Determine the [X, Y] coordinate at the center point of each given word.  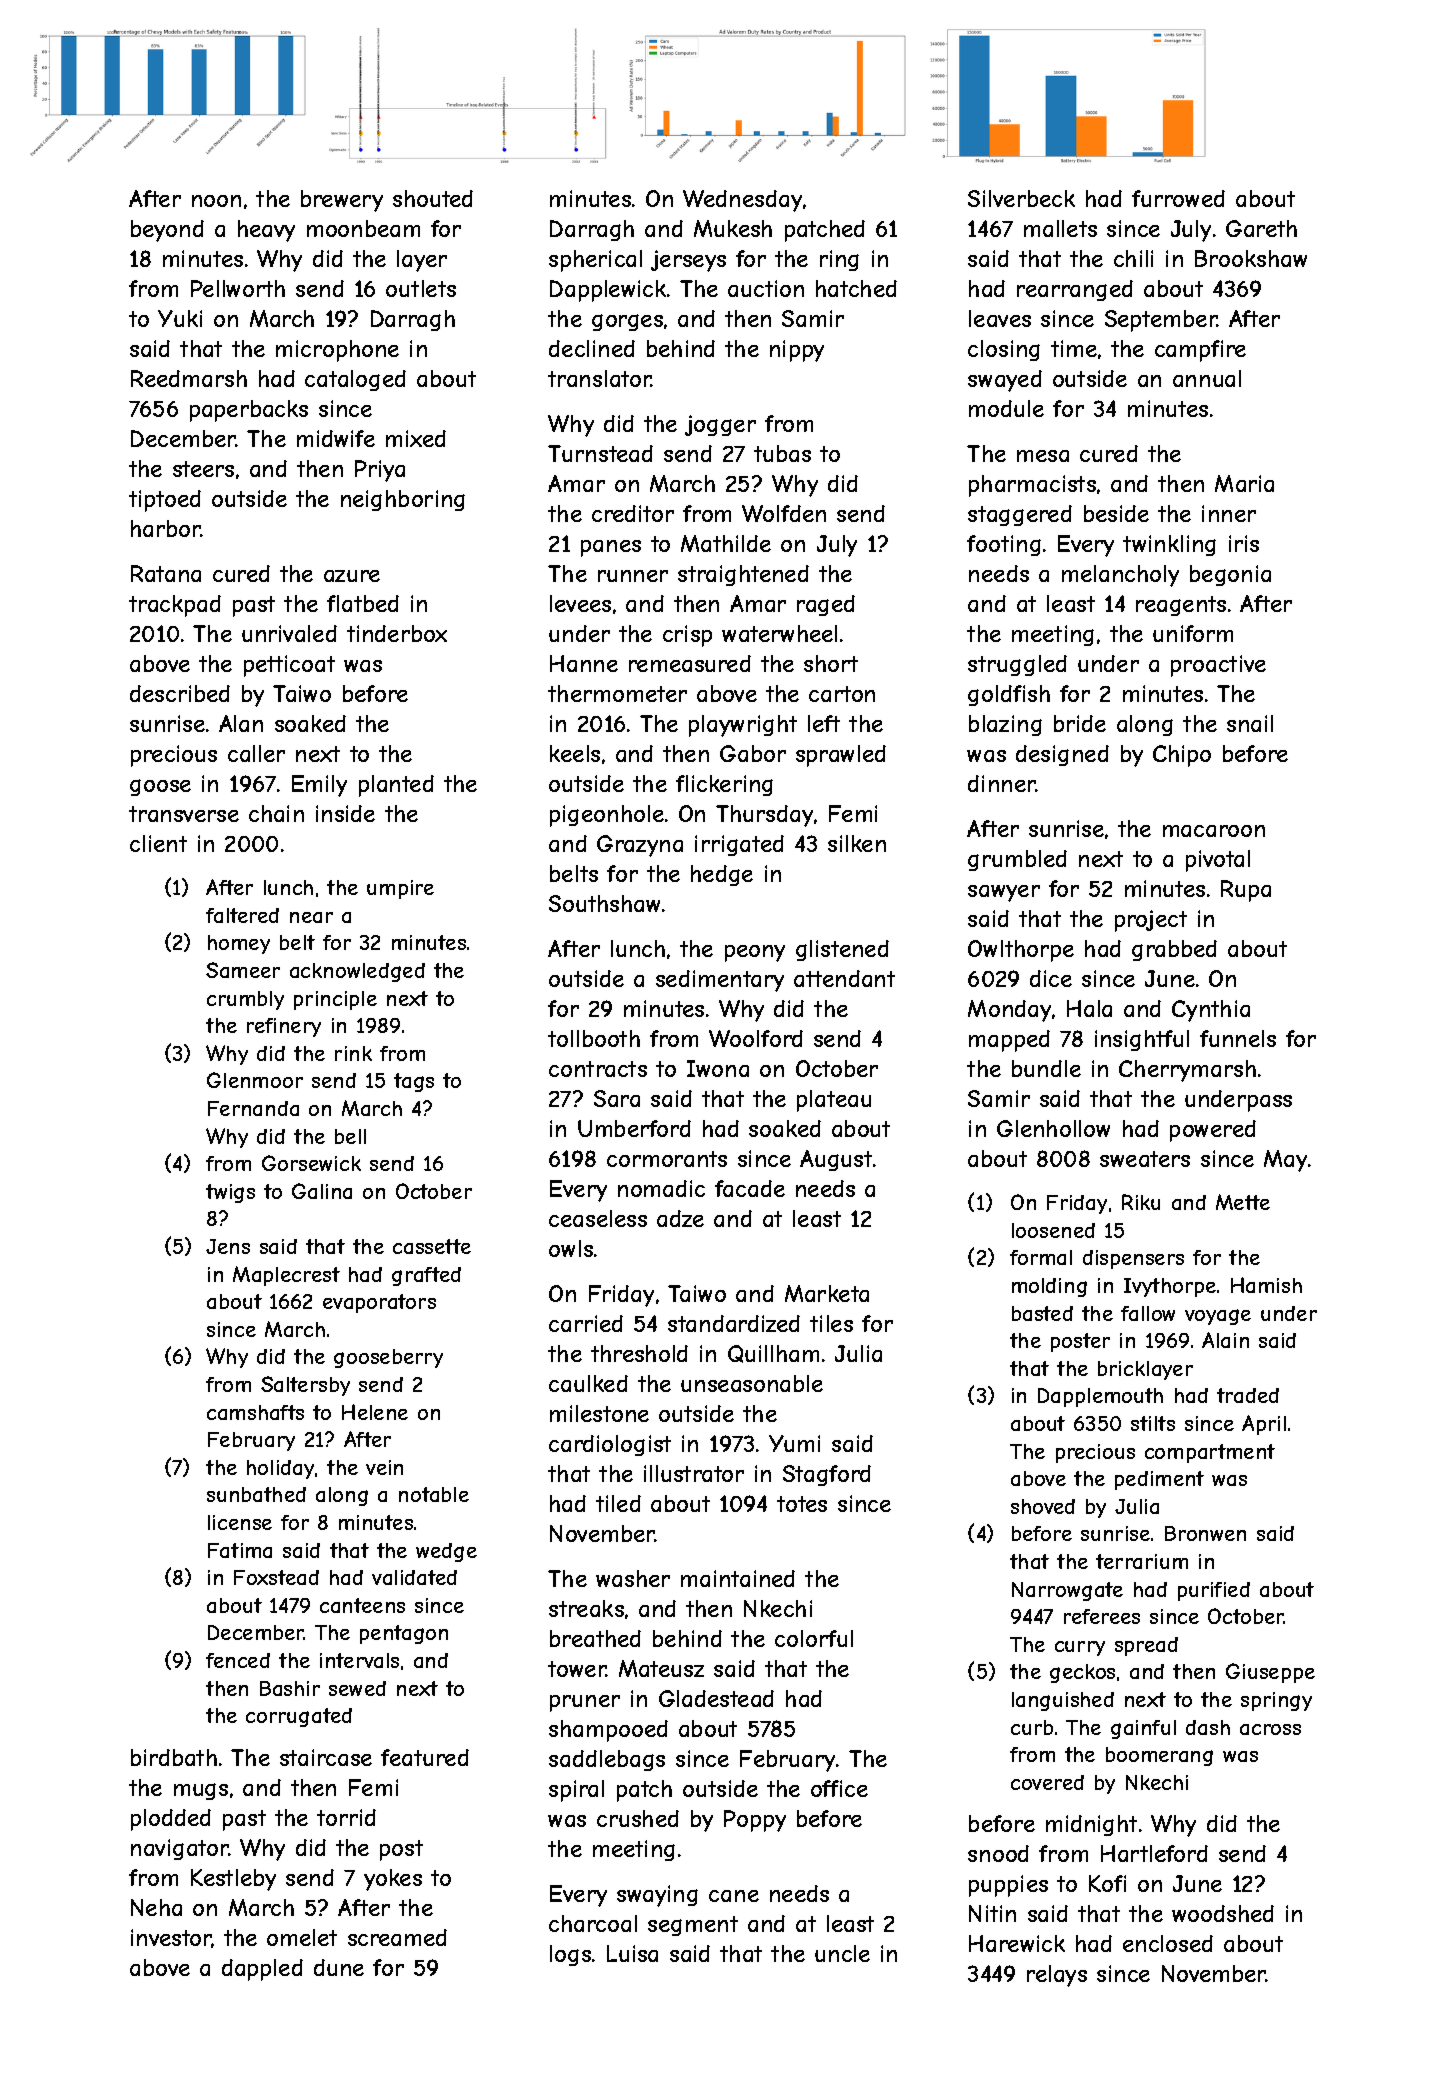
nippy [797, 351]
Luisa [632, 1953]
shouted [433, 198]
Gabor [753, 753]
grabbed [1174, 950]
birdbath [174, 1757]
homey [239, 944]
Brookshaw [1251, 258]
